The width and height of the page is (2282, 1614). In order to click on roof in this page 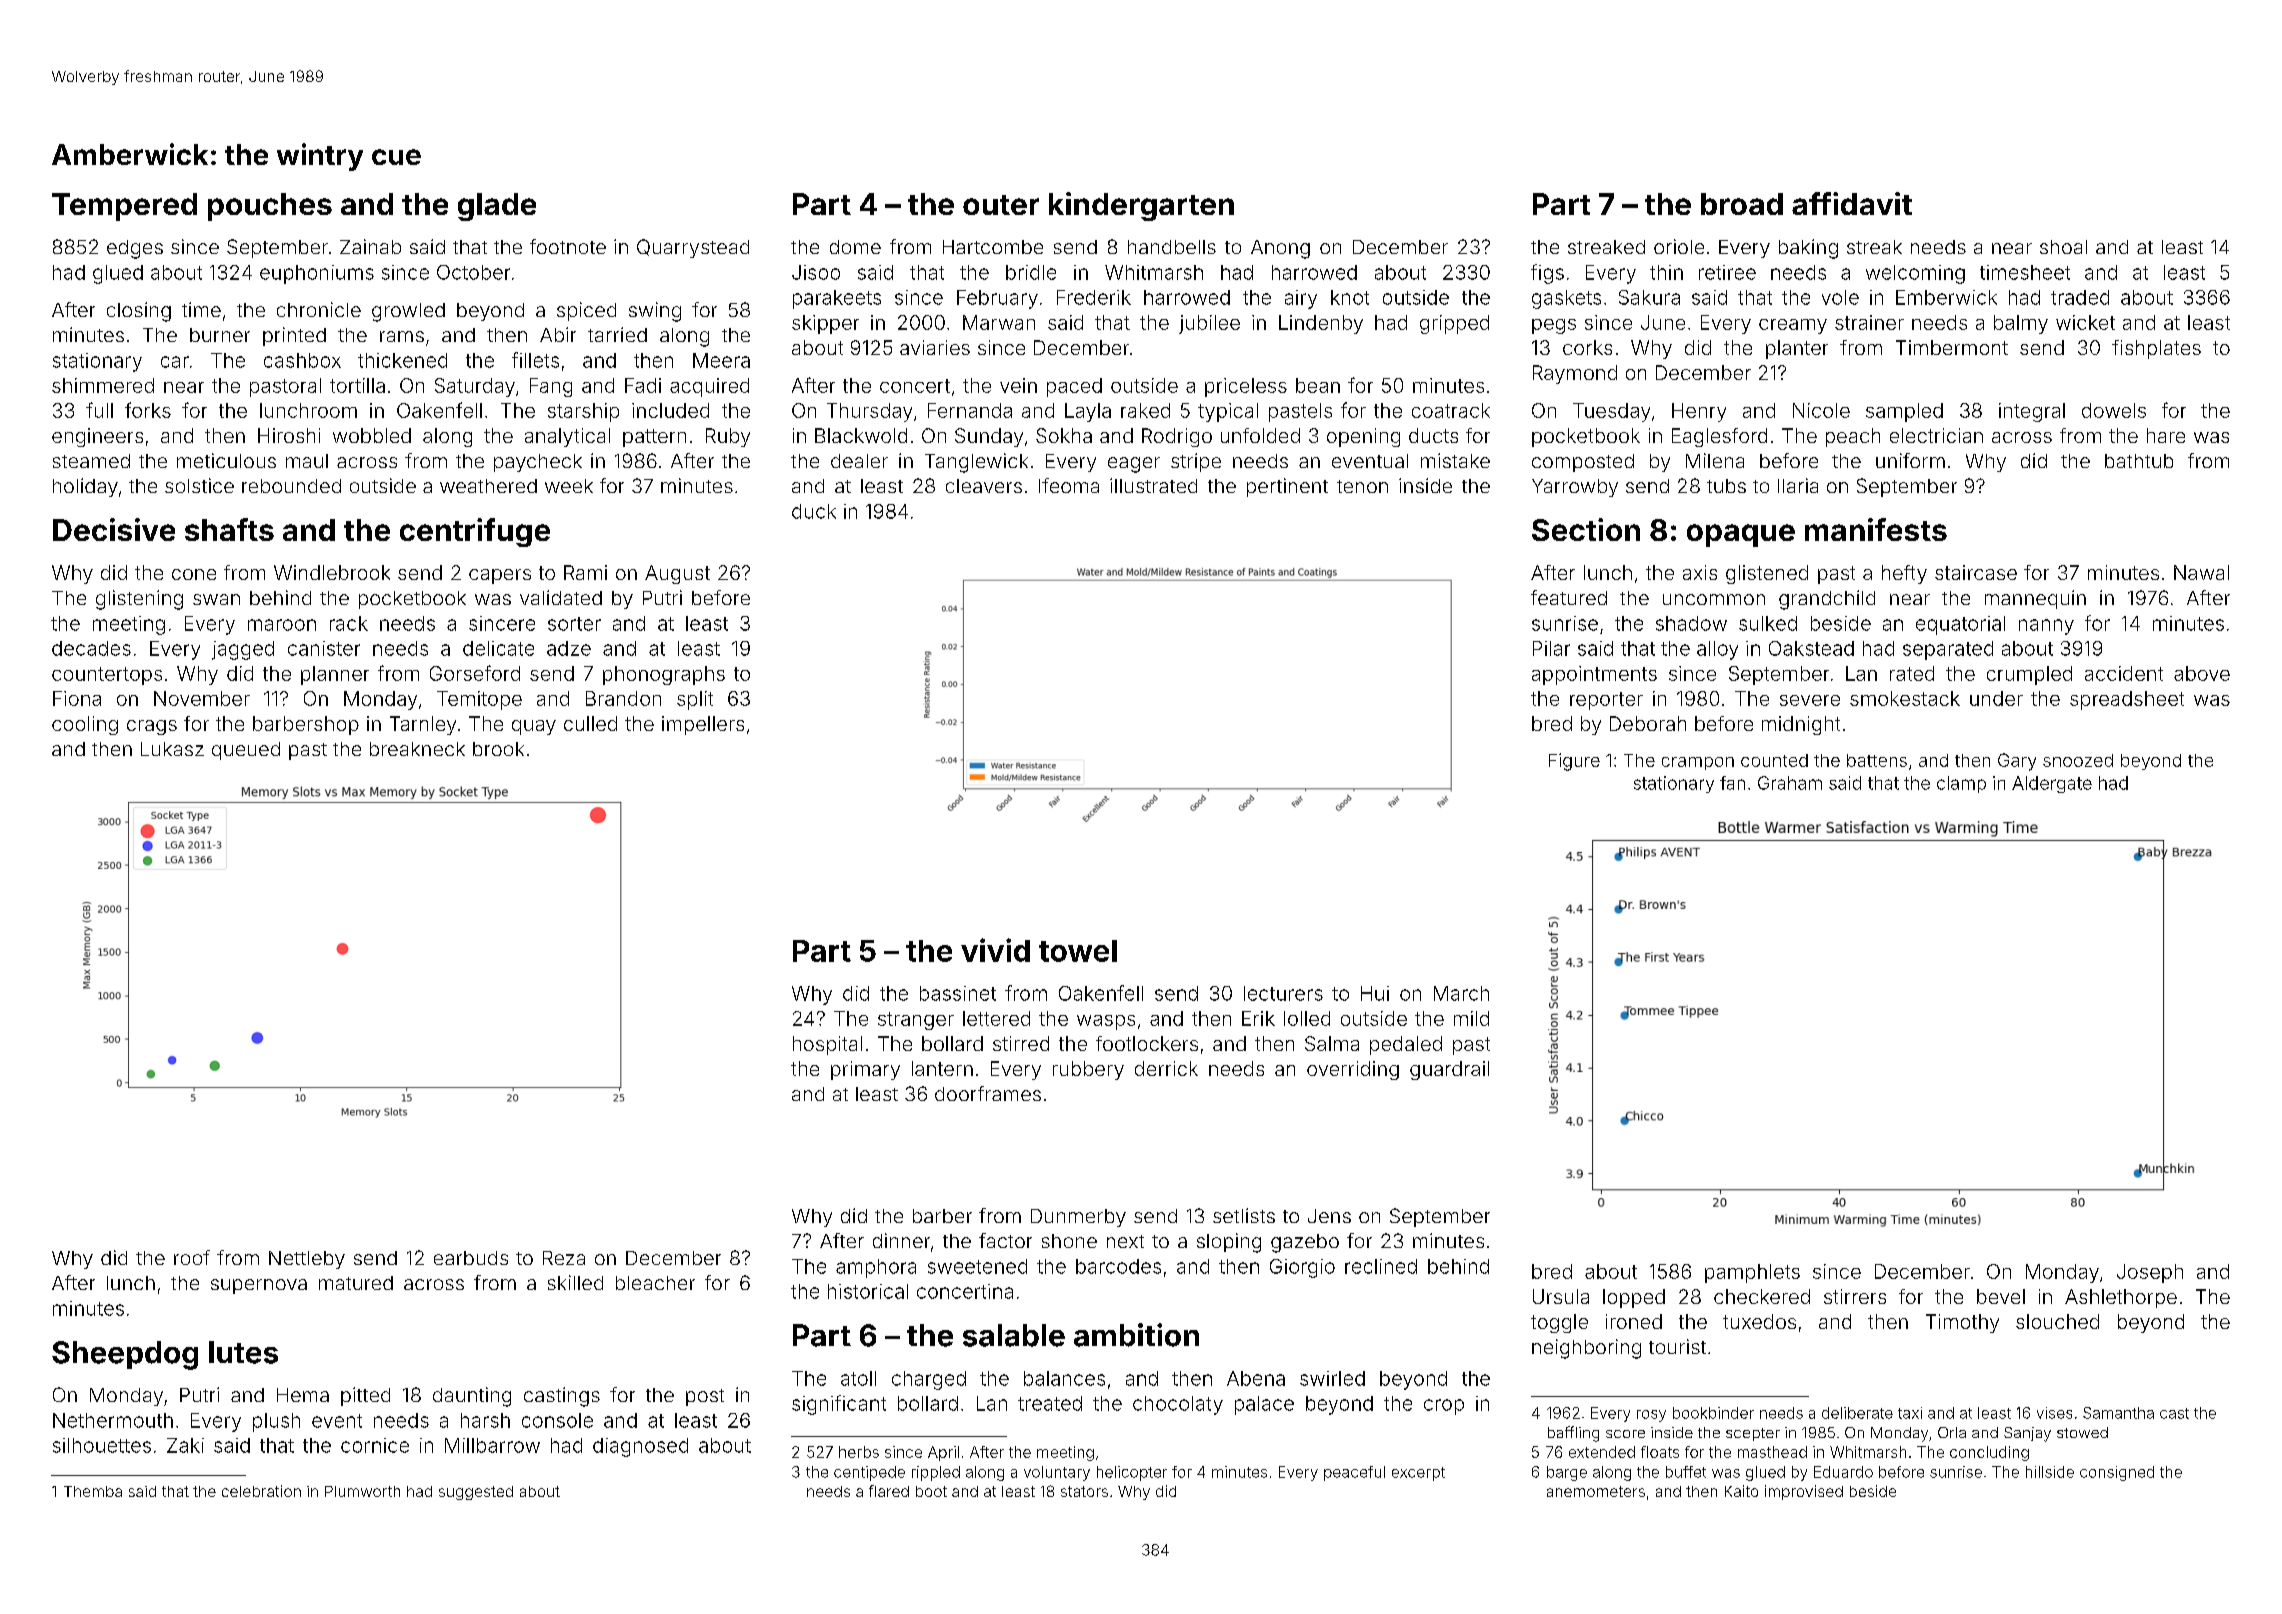, I will do `click(192, 1257)`.
